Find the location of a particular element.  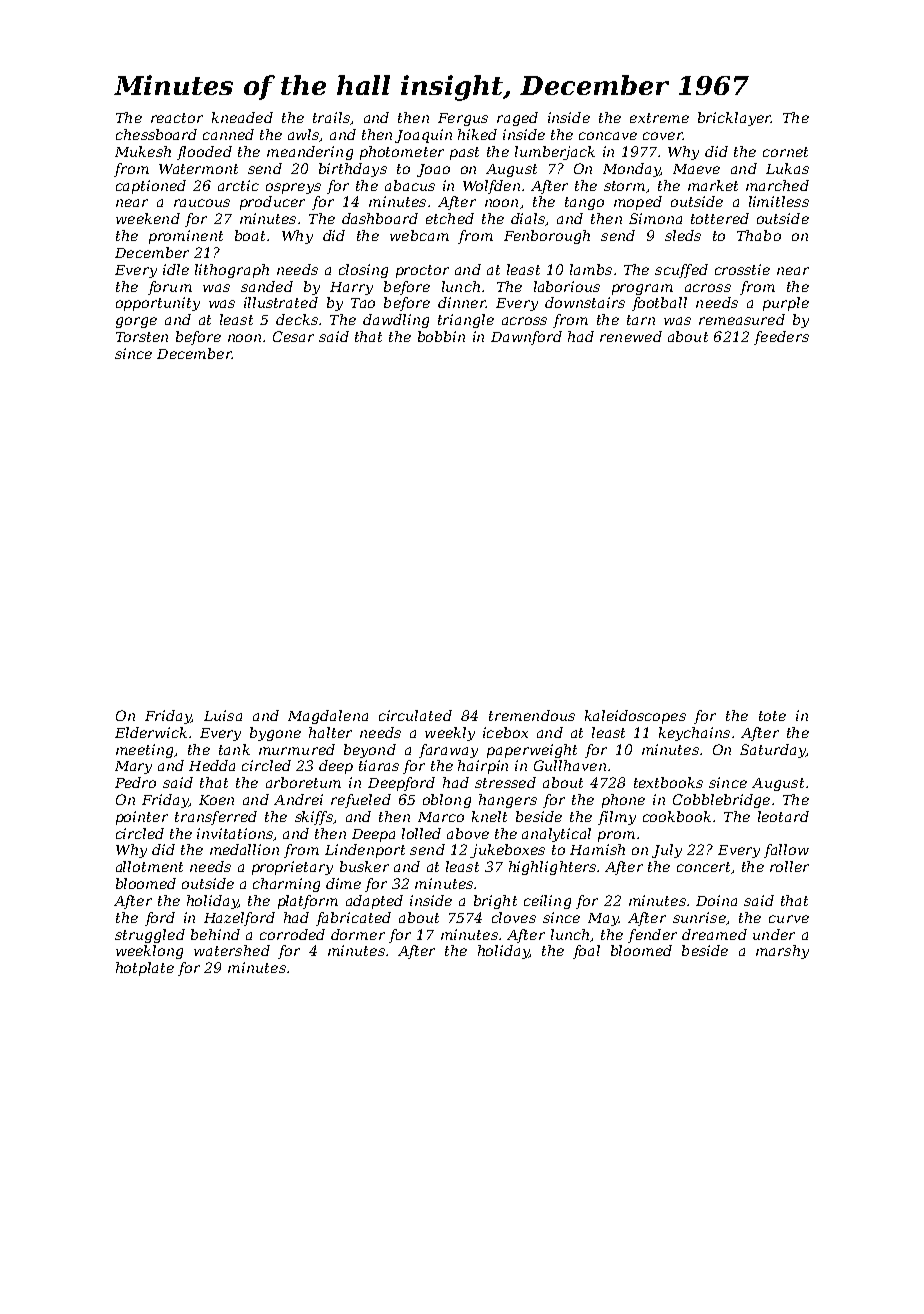

allotment is located at coordinates (149, 866).
